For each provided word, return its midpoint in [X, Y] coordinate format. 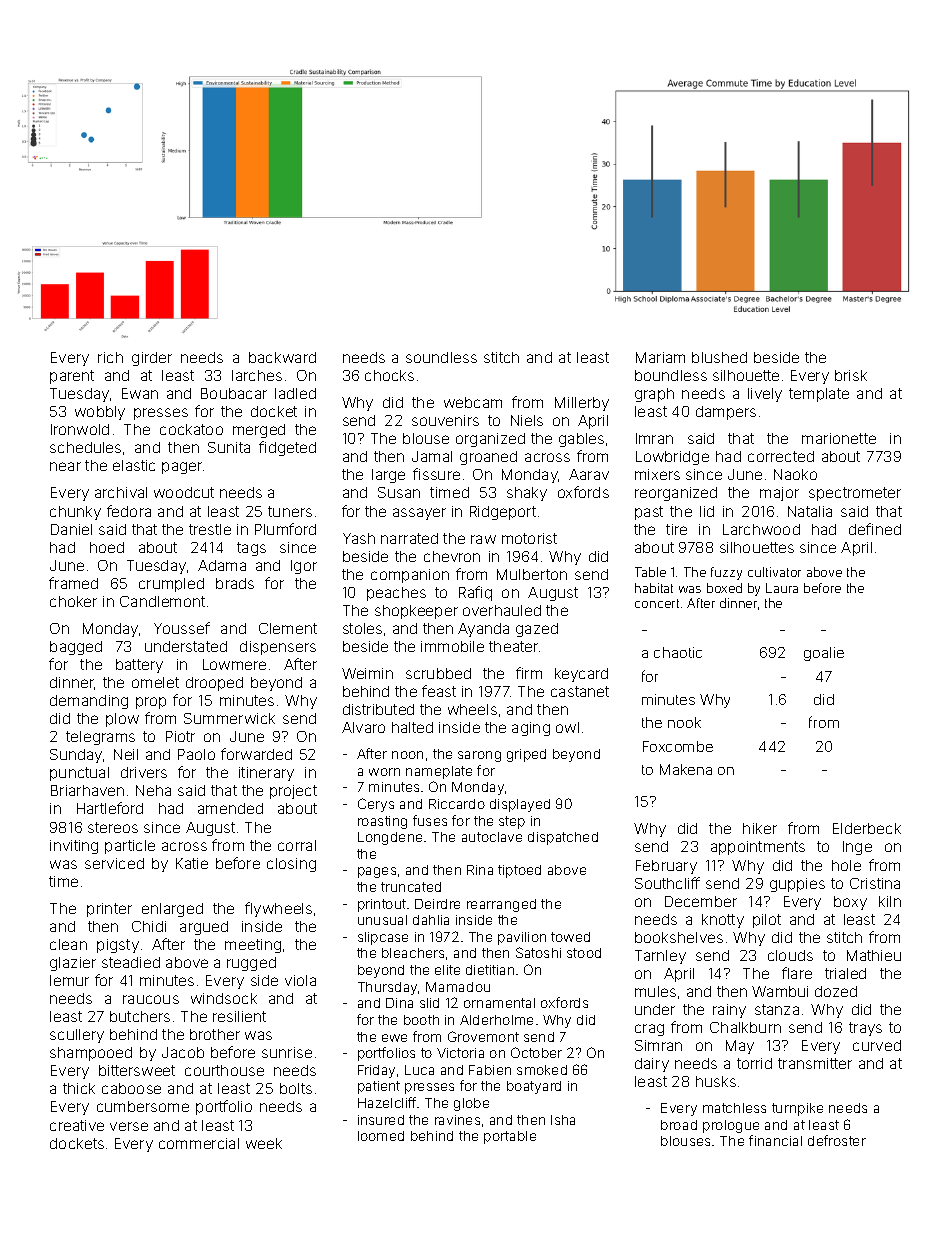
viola [300, 980]
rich [110, 357]
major [779, 494]
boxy [850, 903]
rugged [251, 964]
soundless [441, 357]
